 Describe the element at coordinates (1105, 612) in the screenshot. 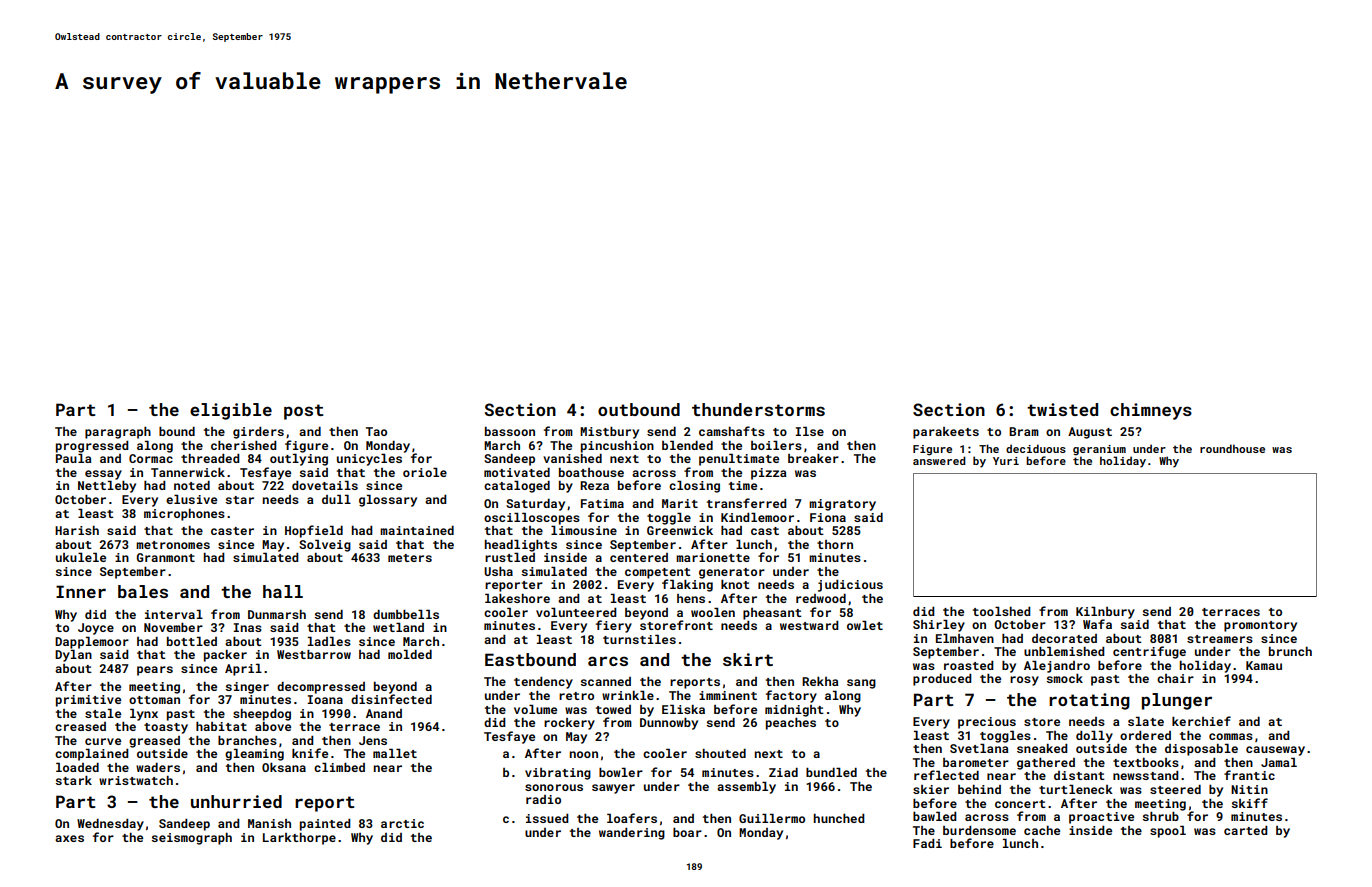

I see `Kilnbury` at that location.
